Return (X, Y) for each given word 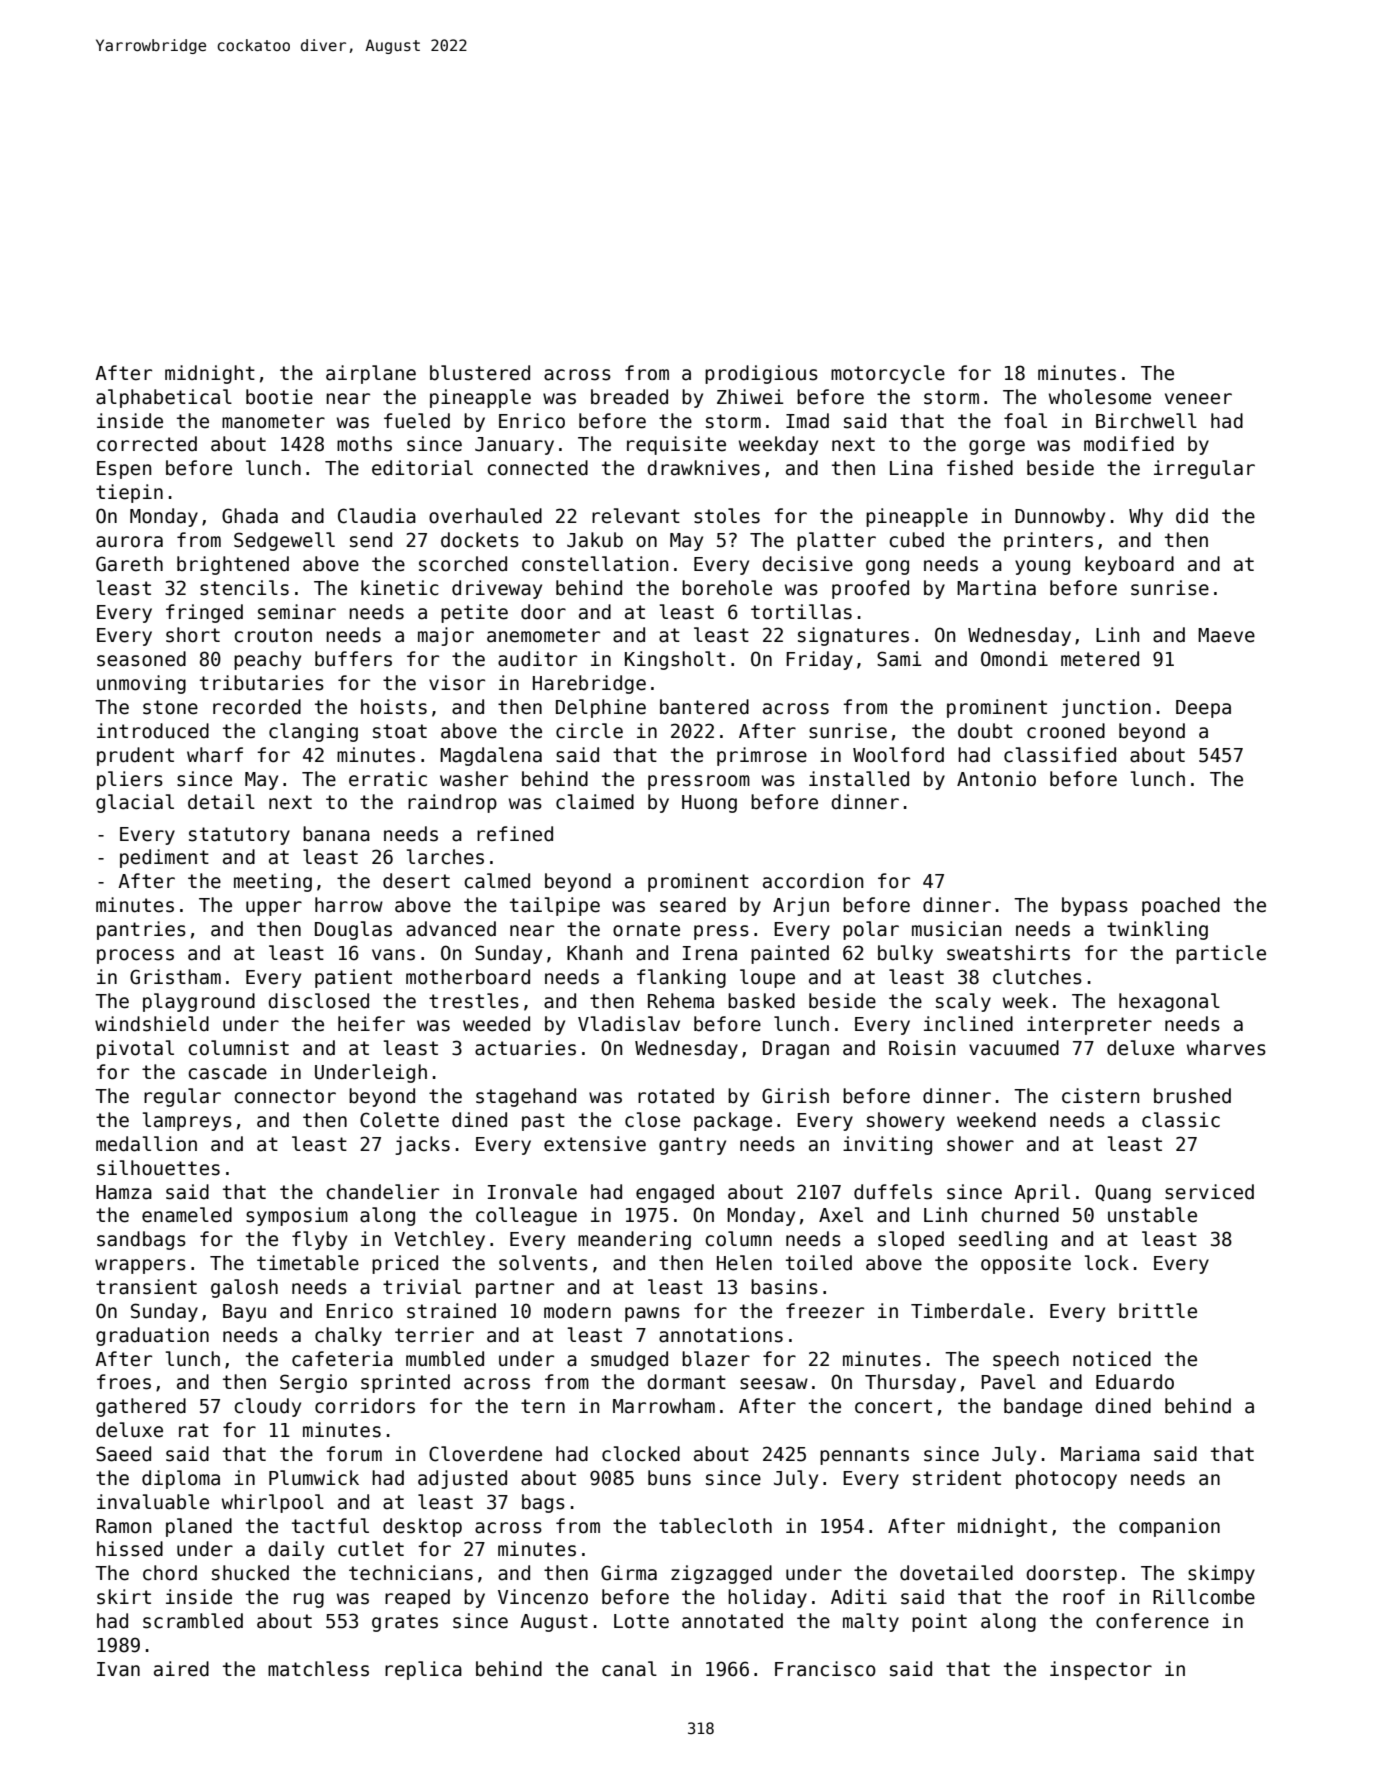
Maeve (1226, 635)
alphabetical (164, 398)
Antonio (996, 779)
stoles (727, 516)
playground (199, 1002)
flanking (681, 978)
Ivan (118, 1669)
